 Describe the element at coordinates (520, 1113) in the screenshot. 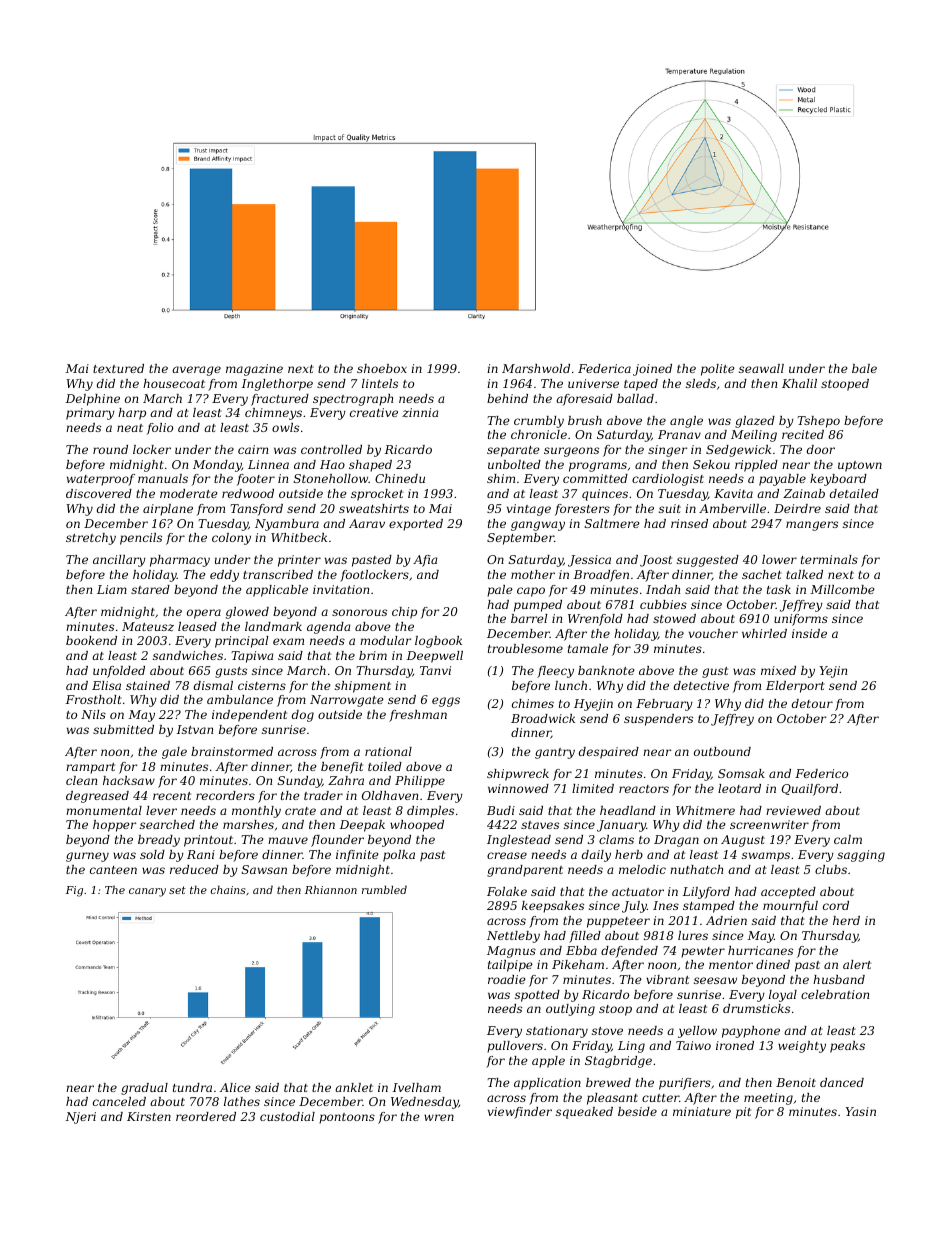

I see `viewfinder` at that location.
